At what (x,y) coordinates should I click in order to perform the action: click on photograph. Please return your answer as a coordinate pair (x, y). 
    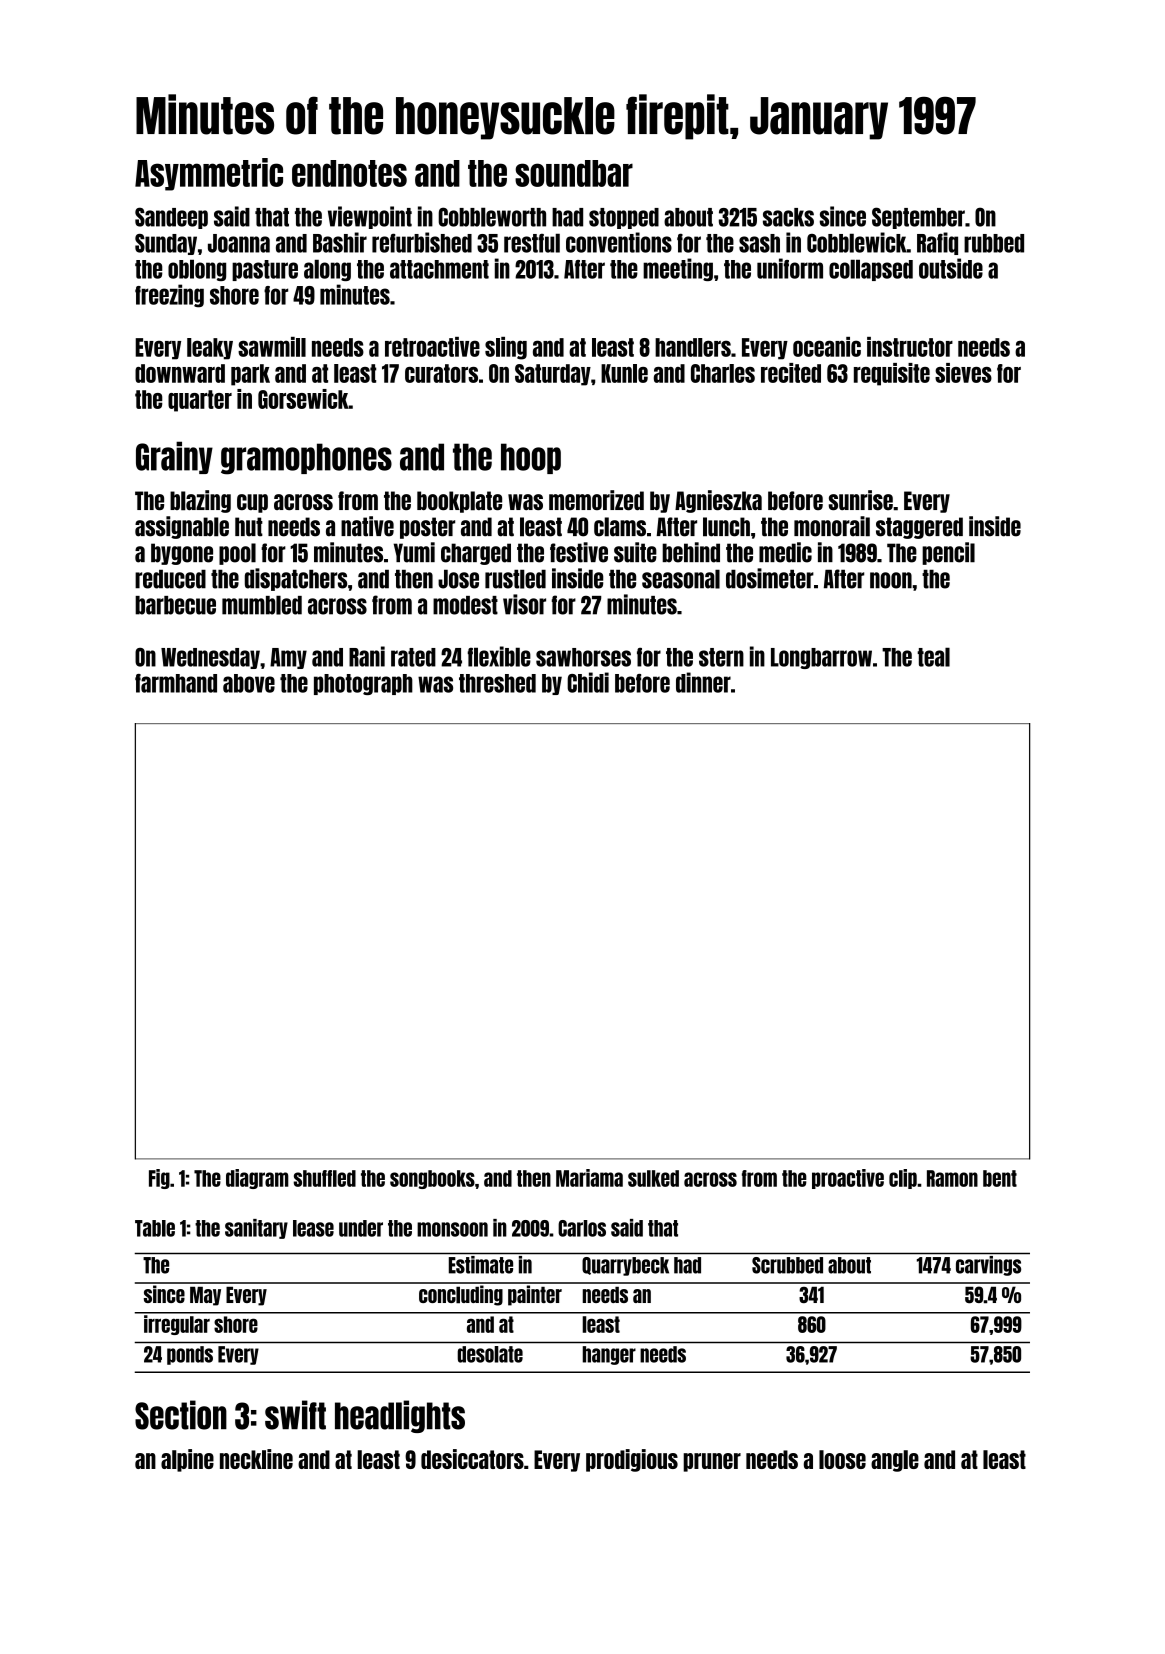
    Looking at the image, I should click on (363, 684).
